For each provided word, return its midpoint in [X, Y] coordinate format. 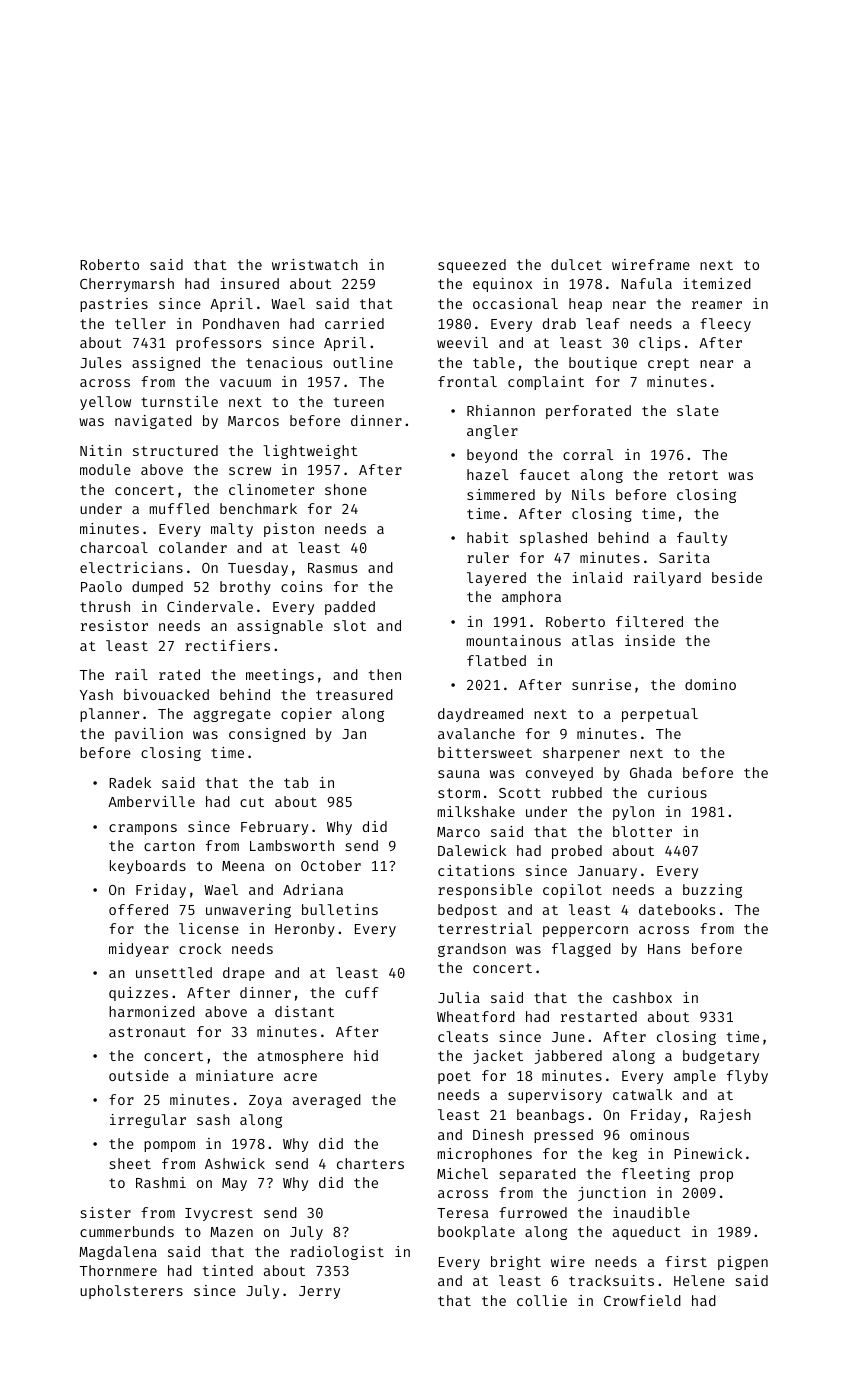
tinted [228, 1270]
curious [677, 792]
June [568, 1037]
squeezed [472, 266]
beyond [492, 456]
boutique [603, 364]
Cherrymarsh [127, 285]
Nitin [101, 450]
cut [252, 802]
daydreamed [480, 715]
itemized [717, 283]
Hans [664, 949]
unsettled [174, 972]
